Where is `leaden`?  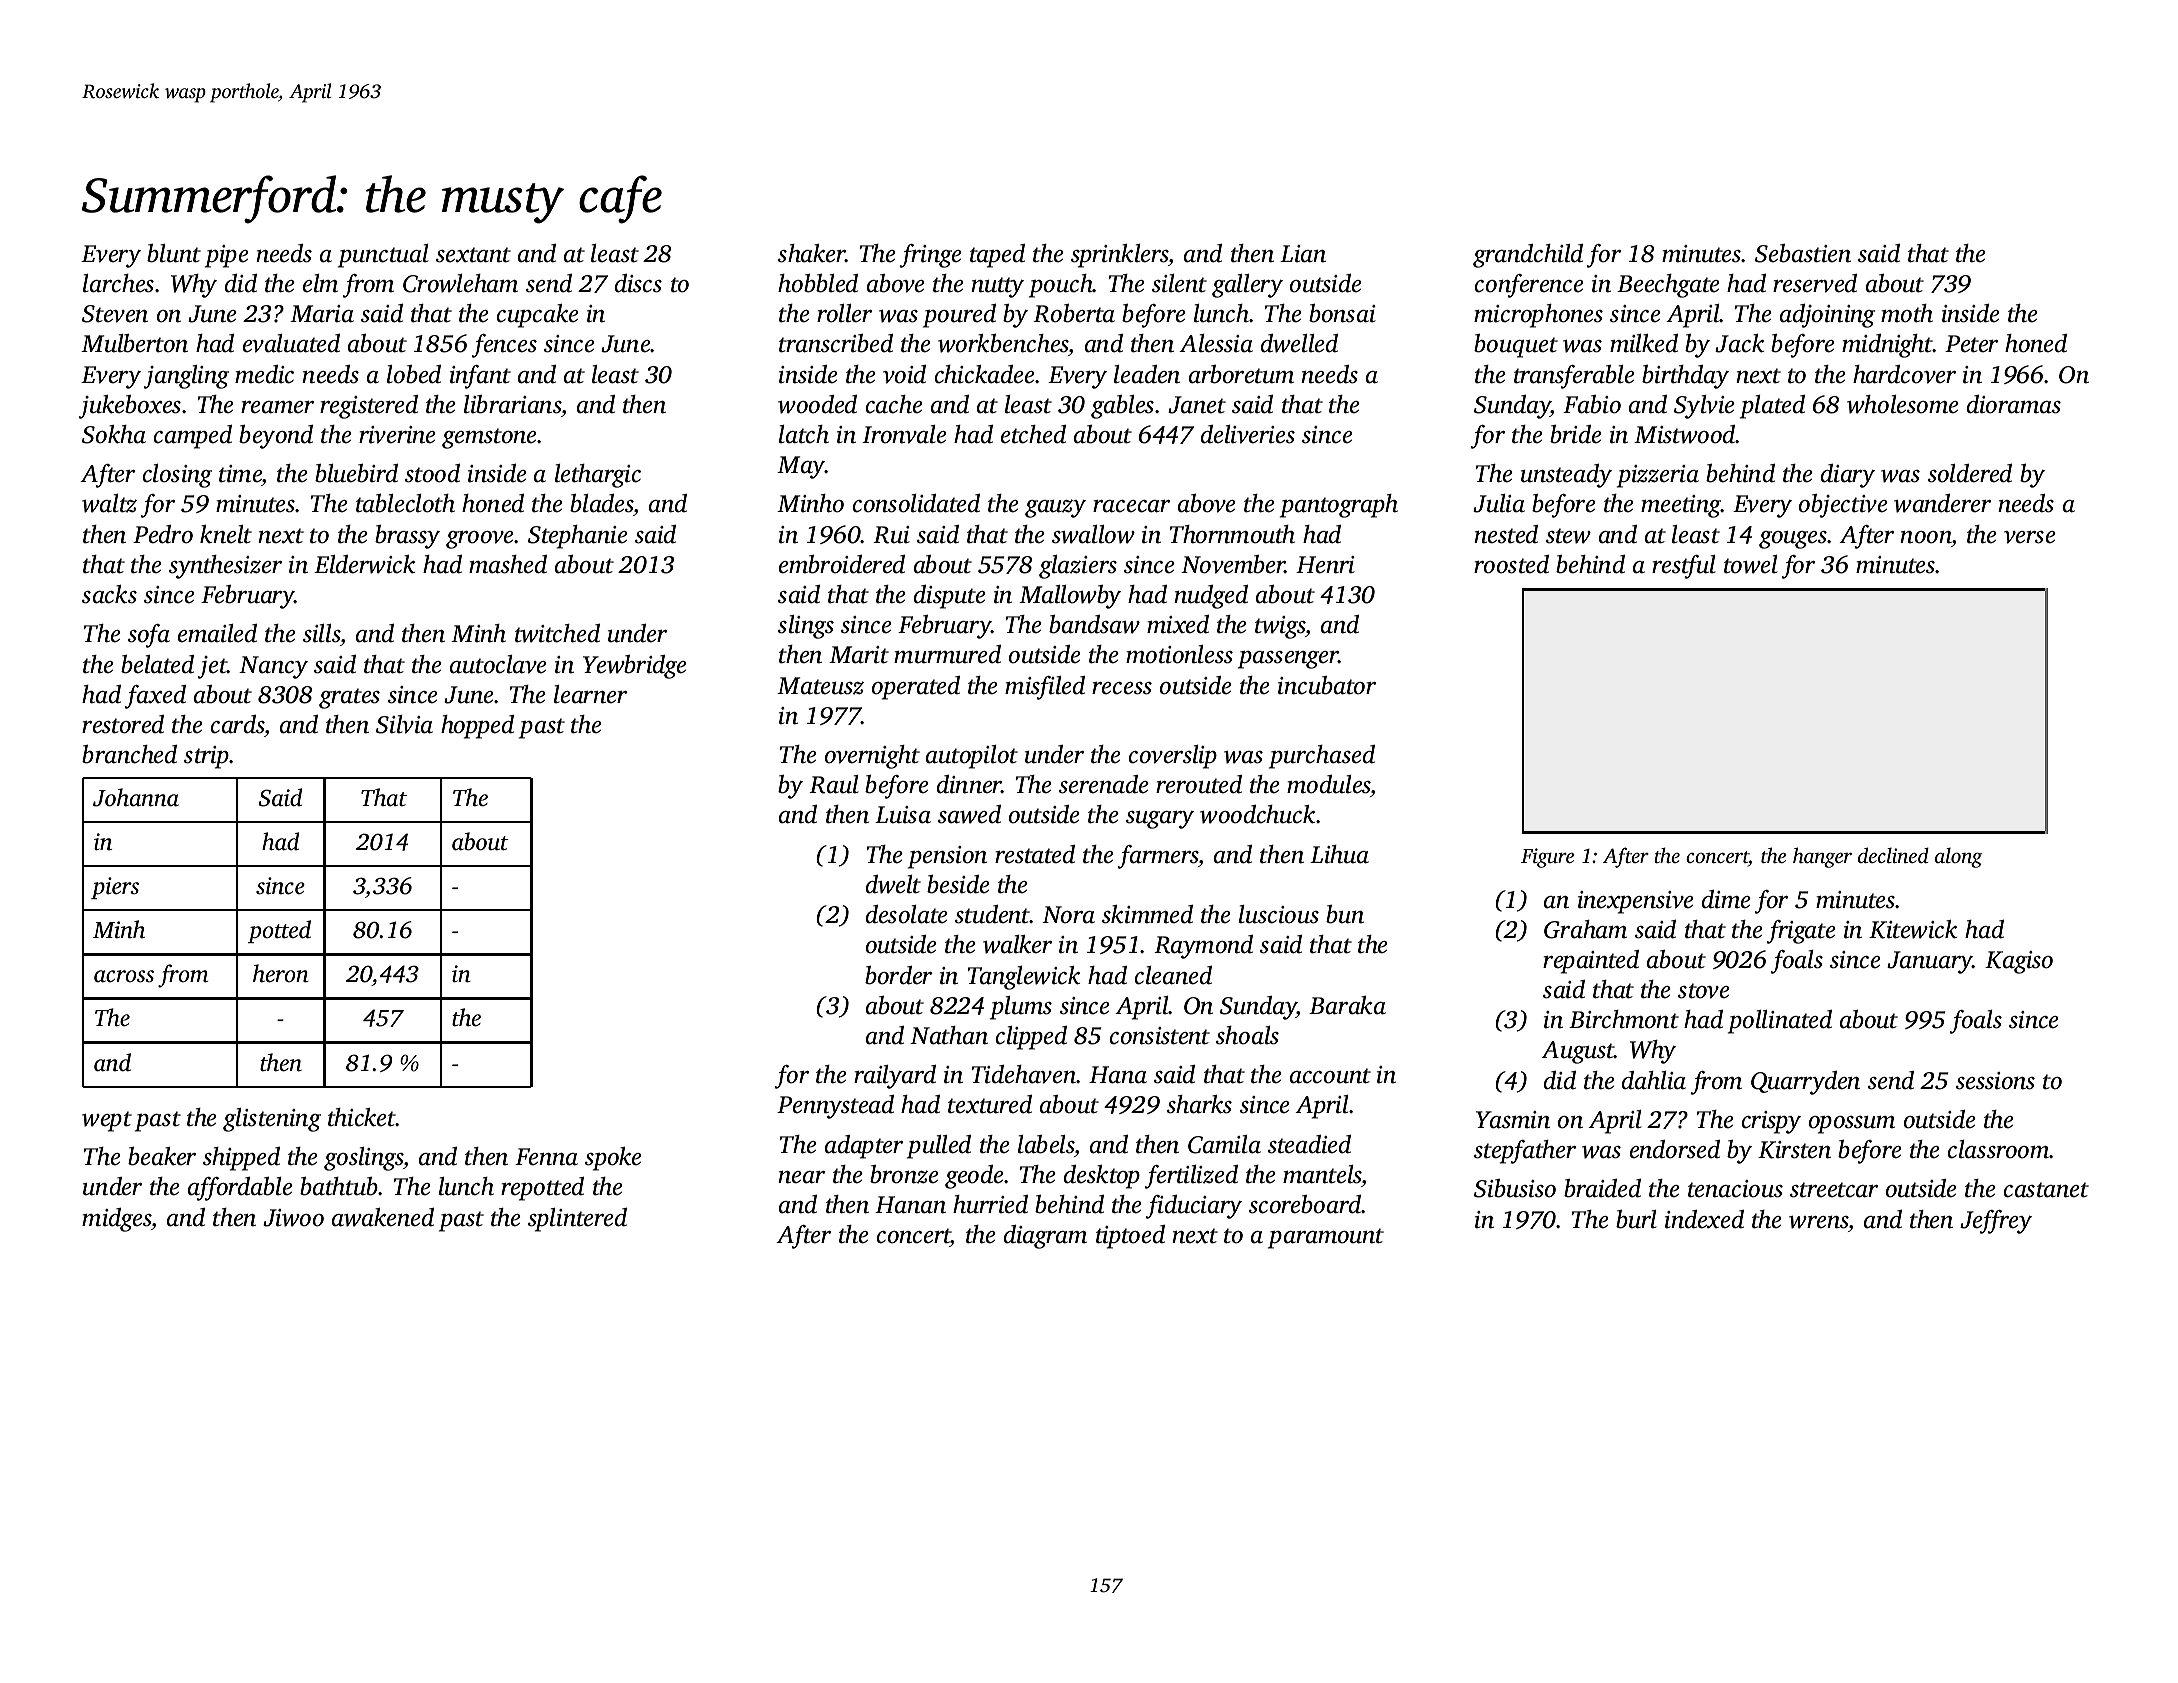
leaden is located at coordinates (1147, 374).
